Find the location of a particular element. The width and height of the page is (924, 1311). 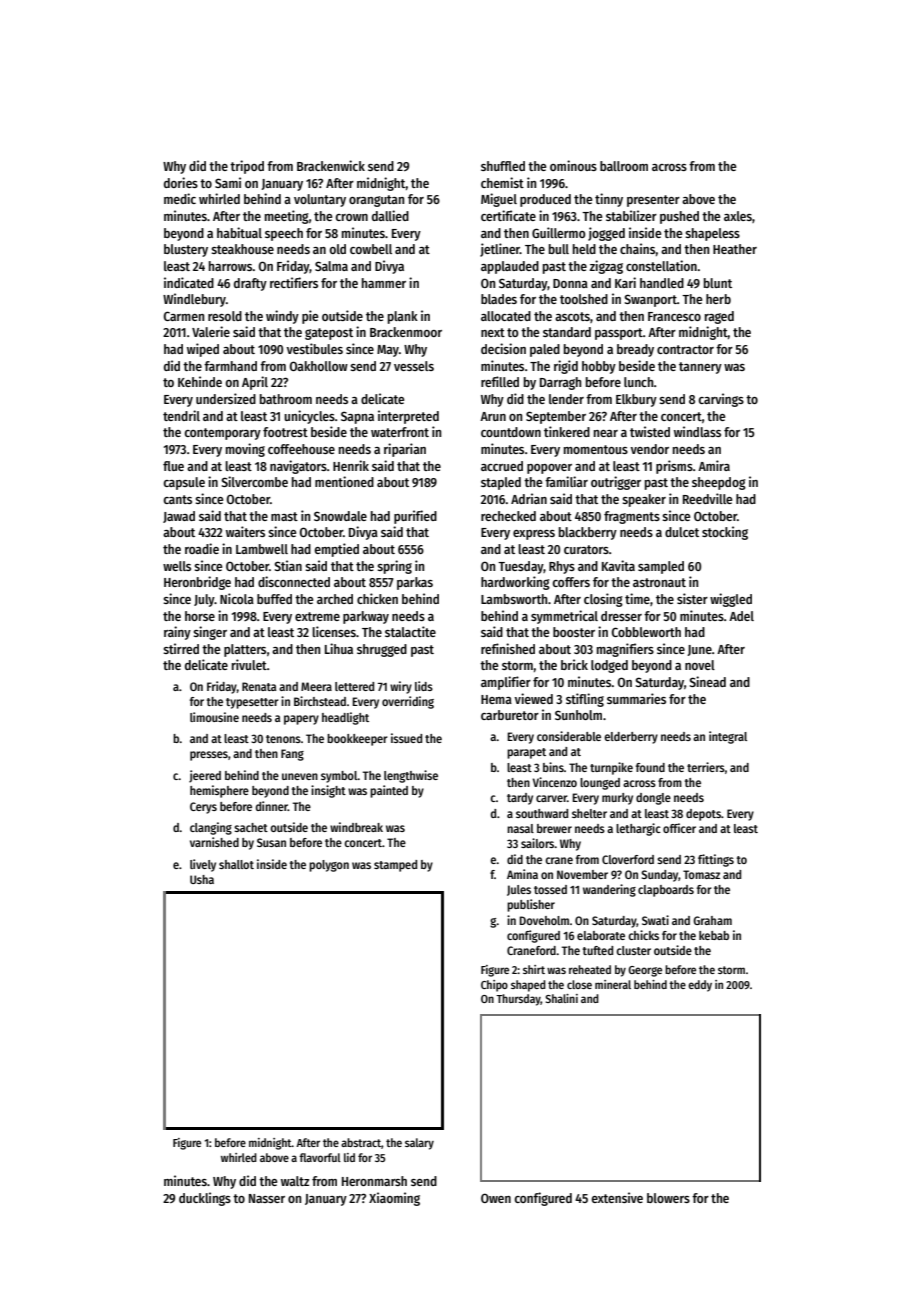

Nasser is located at coordinates (267, 1198).
